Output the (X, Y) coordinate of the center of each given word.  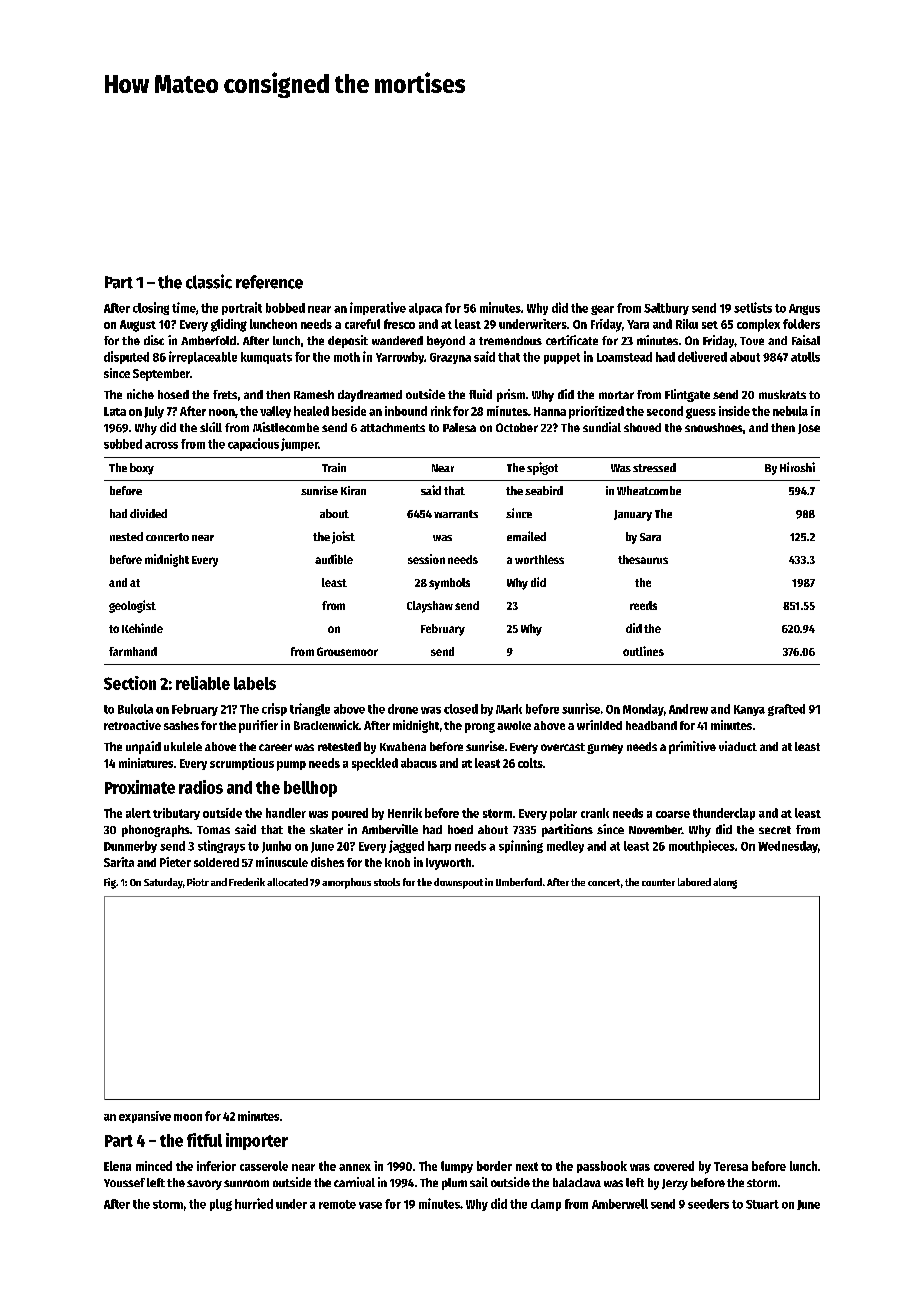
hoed (460, 829)
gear (602, 310)
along (725, 883)
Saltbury (666, 309)
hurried (254, 1203)
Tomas (213, 830)
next (527, 1166)
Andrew (688, 709)
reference (269, 282)
